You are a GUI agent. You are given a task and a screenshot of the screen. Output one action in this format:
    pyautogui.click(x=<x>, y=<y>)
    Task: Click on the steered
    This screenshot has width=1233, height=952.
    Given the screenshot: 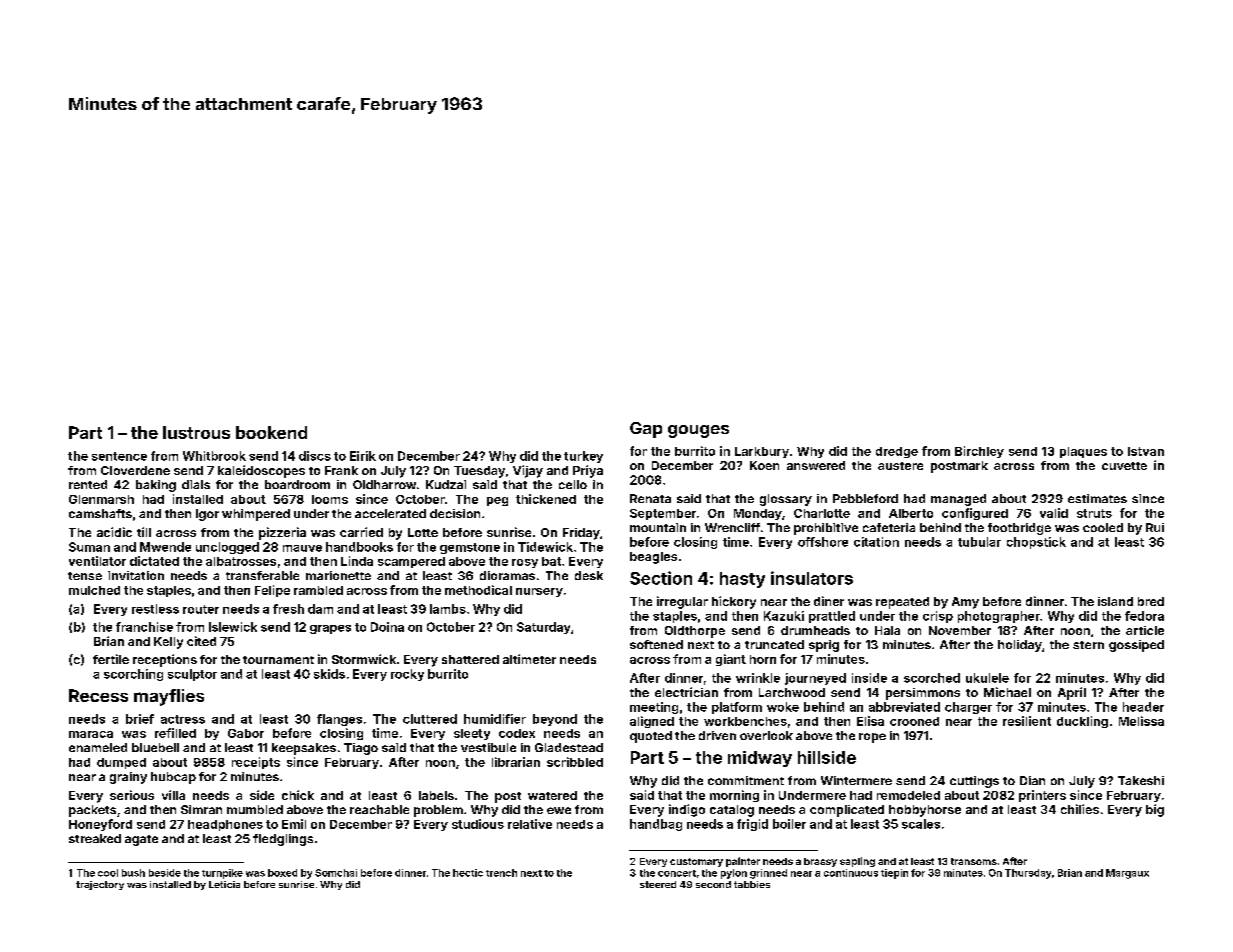 What is the action you would take?
    pyautogui.click(x=658, y=884)
